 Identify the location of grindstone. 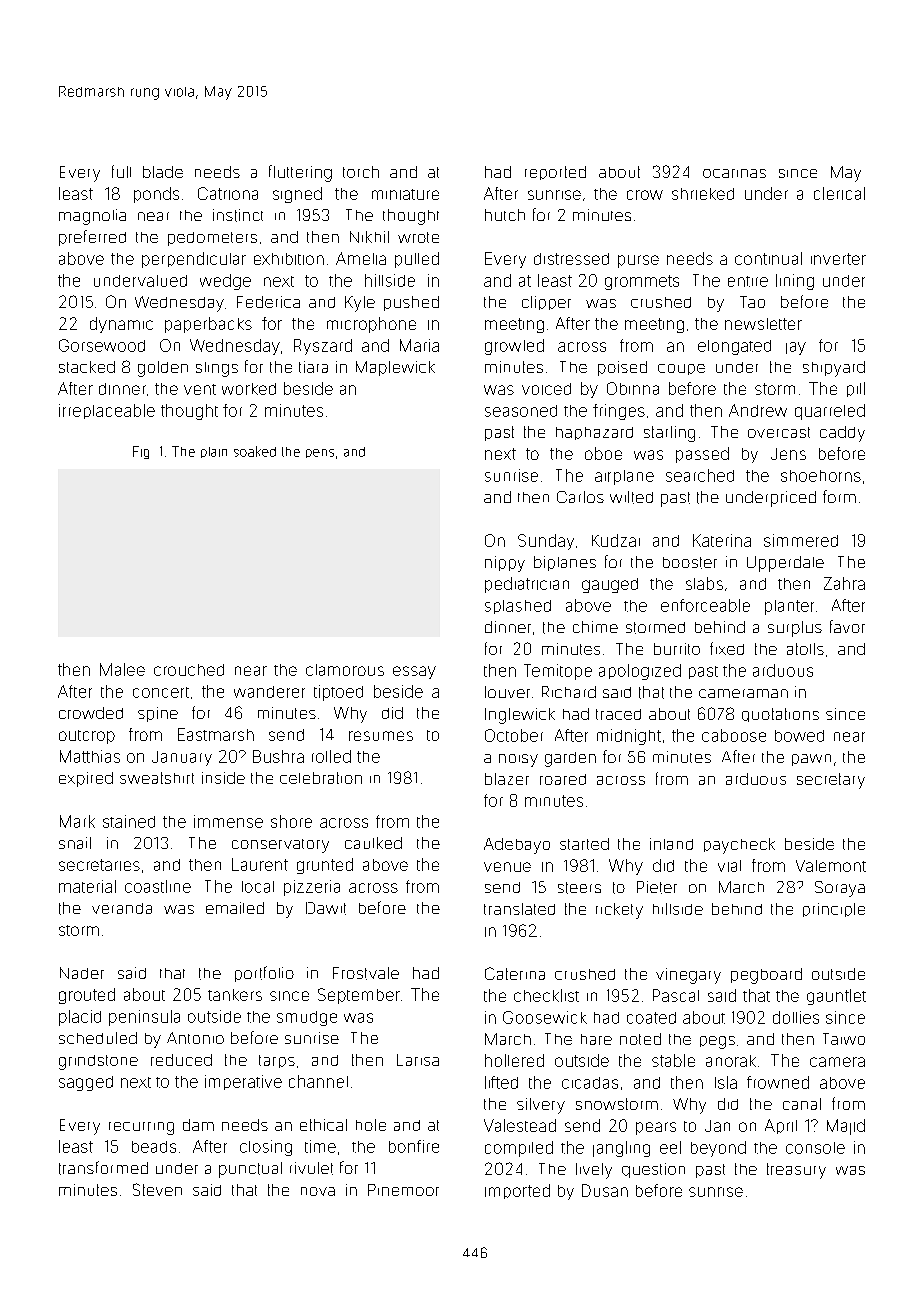
(98, 1062).
